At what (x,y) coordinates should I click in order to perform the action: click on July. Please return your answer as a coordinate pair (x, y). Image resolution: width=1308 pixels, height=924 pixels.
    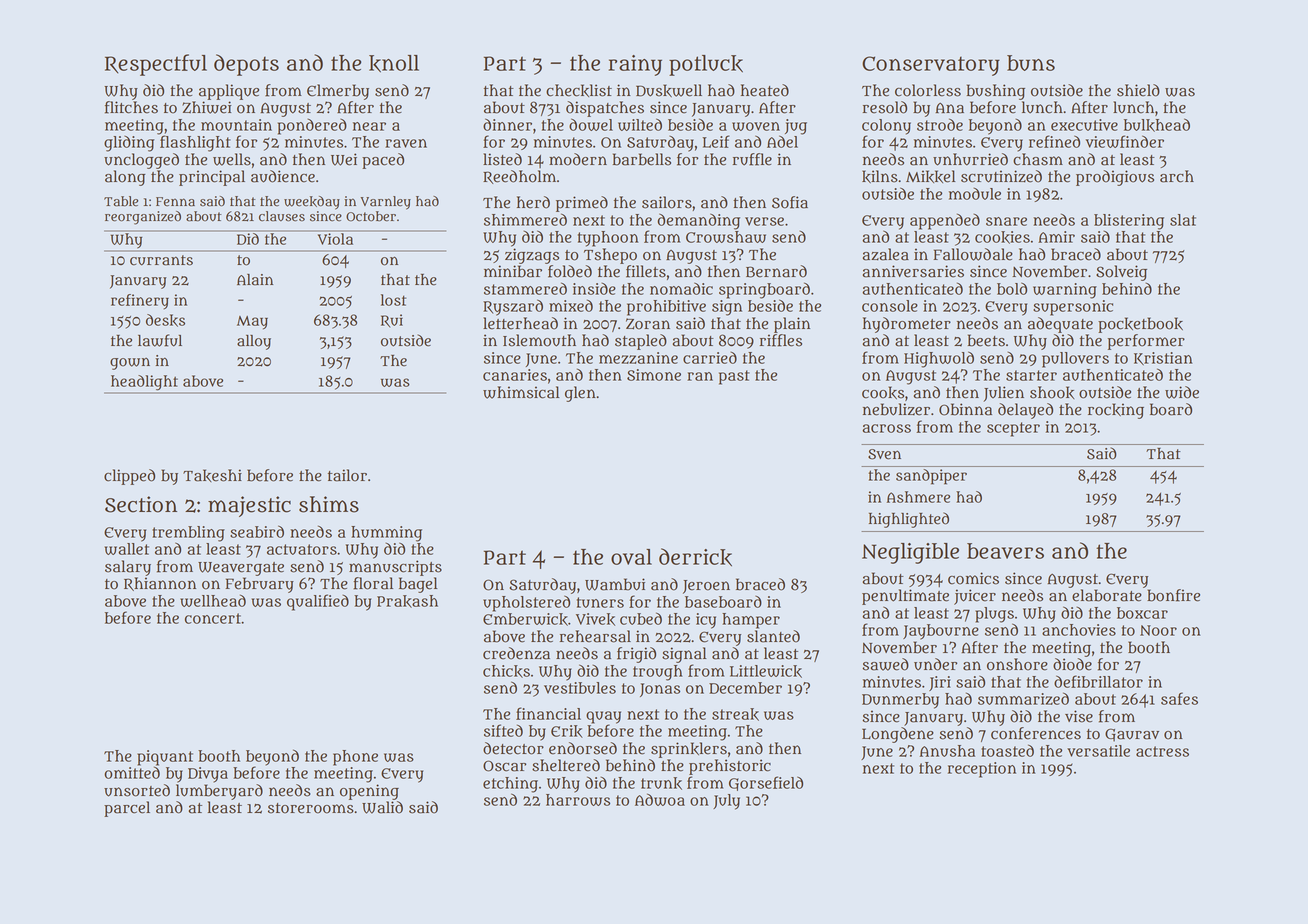
    Looking at the image, I should click on (726, 802).
